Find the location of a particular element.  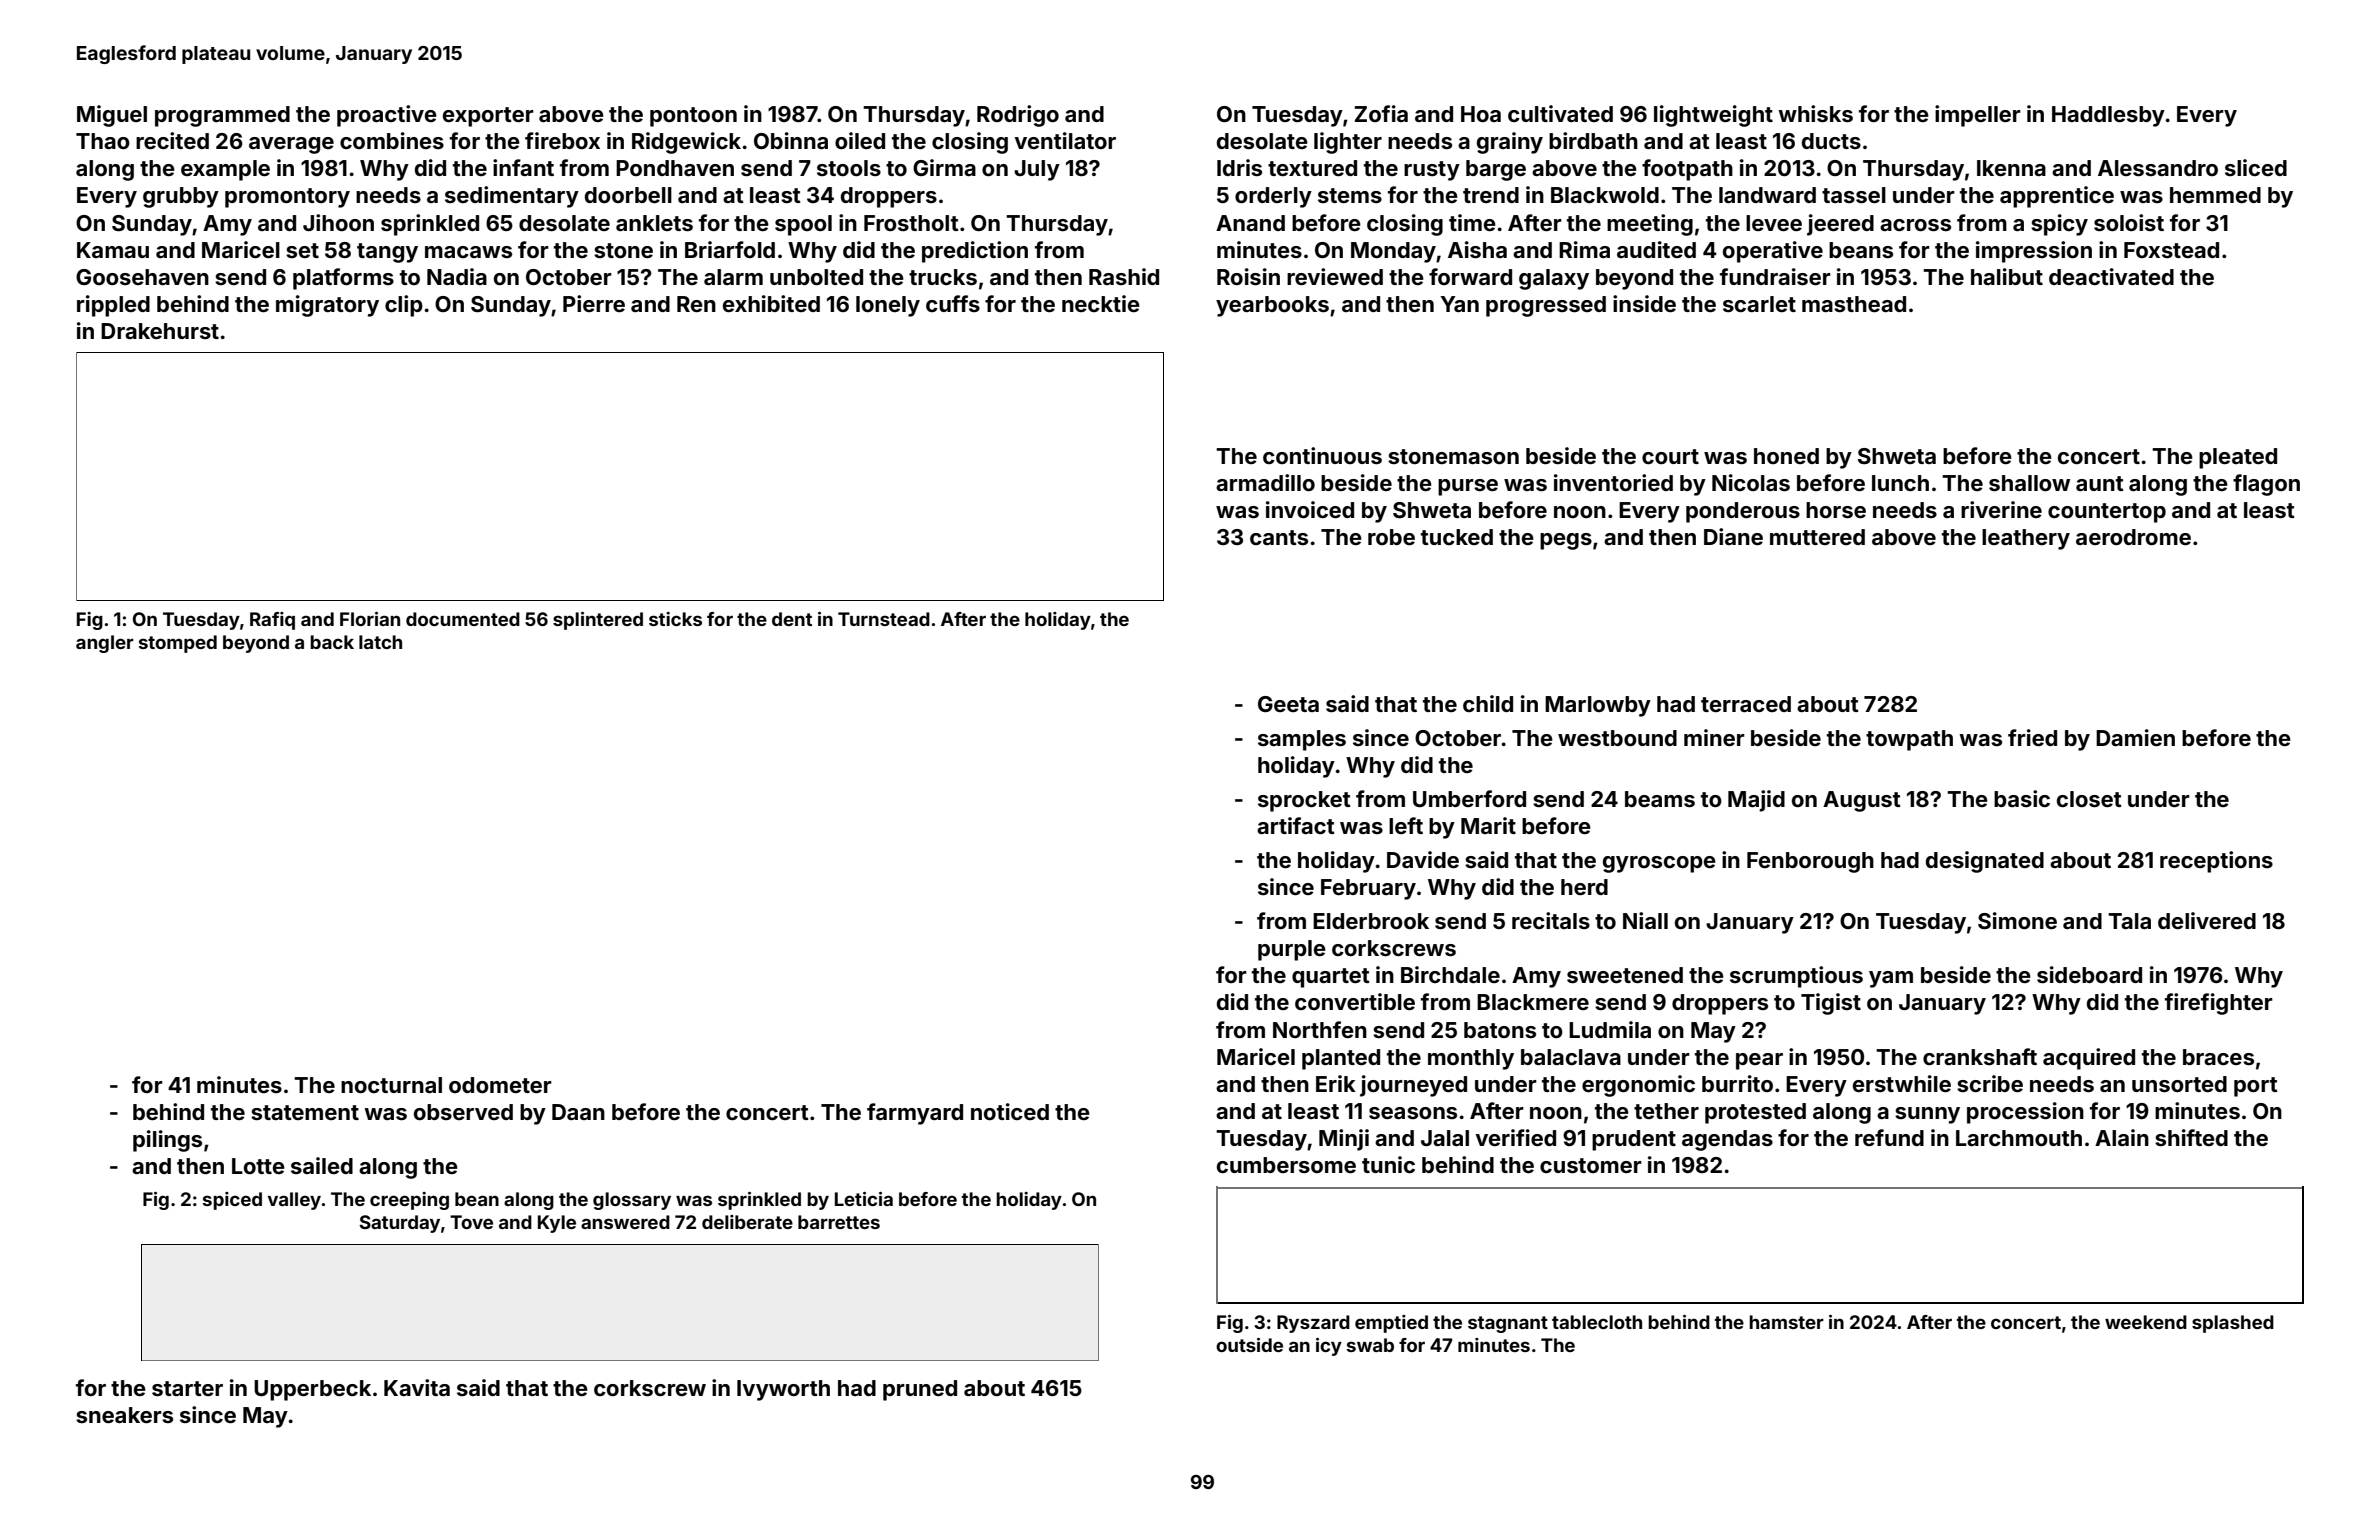

pruned is located at coordinates (920, 1390).
